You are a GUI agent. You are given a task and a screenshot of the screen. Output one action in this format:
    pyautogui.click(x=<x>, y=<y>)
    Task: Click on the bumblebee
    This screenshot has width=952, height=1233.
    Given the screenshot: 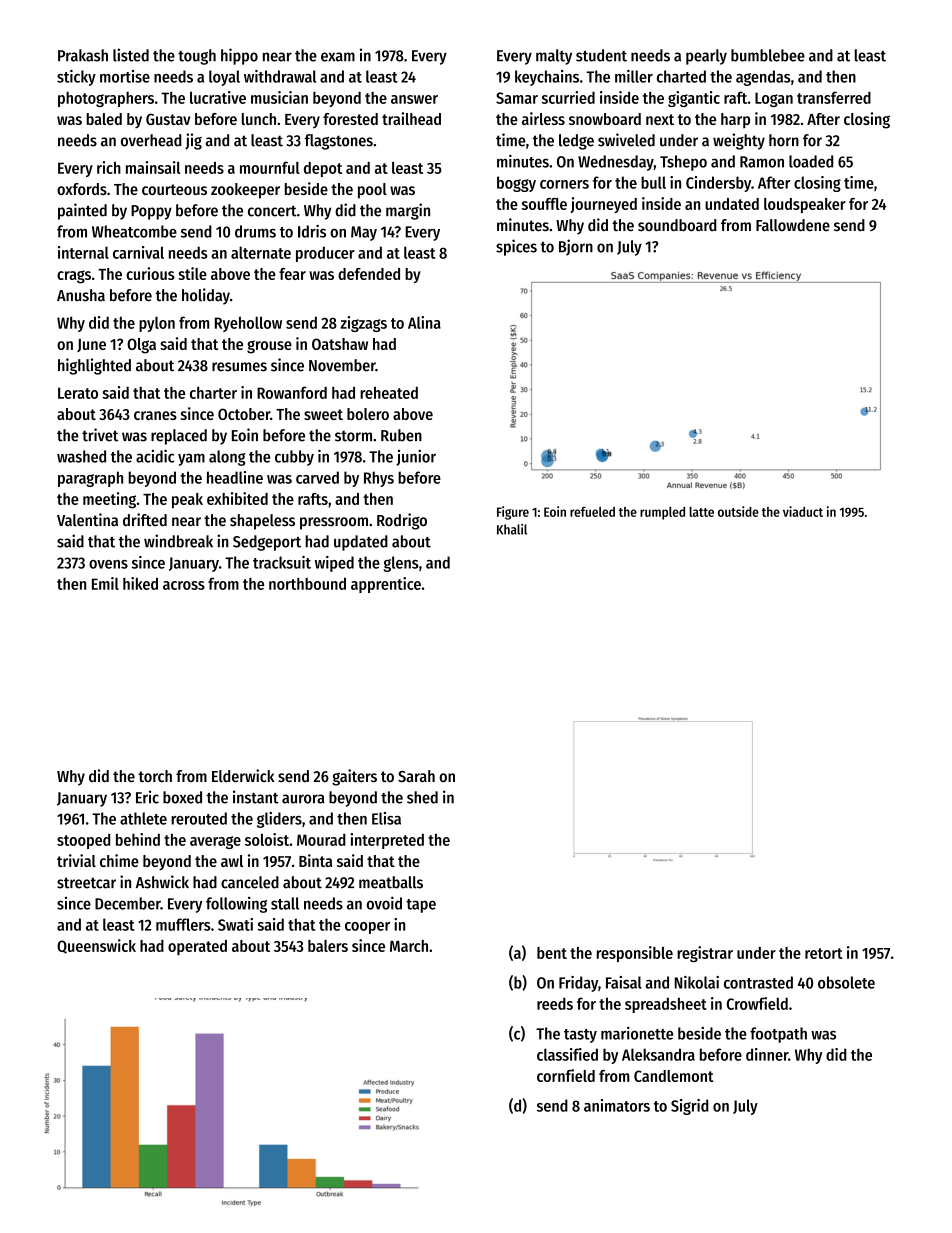 What is the action you would take?
    pyautogui.click(x=768, y=55)
